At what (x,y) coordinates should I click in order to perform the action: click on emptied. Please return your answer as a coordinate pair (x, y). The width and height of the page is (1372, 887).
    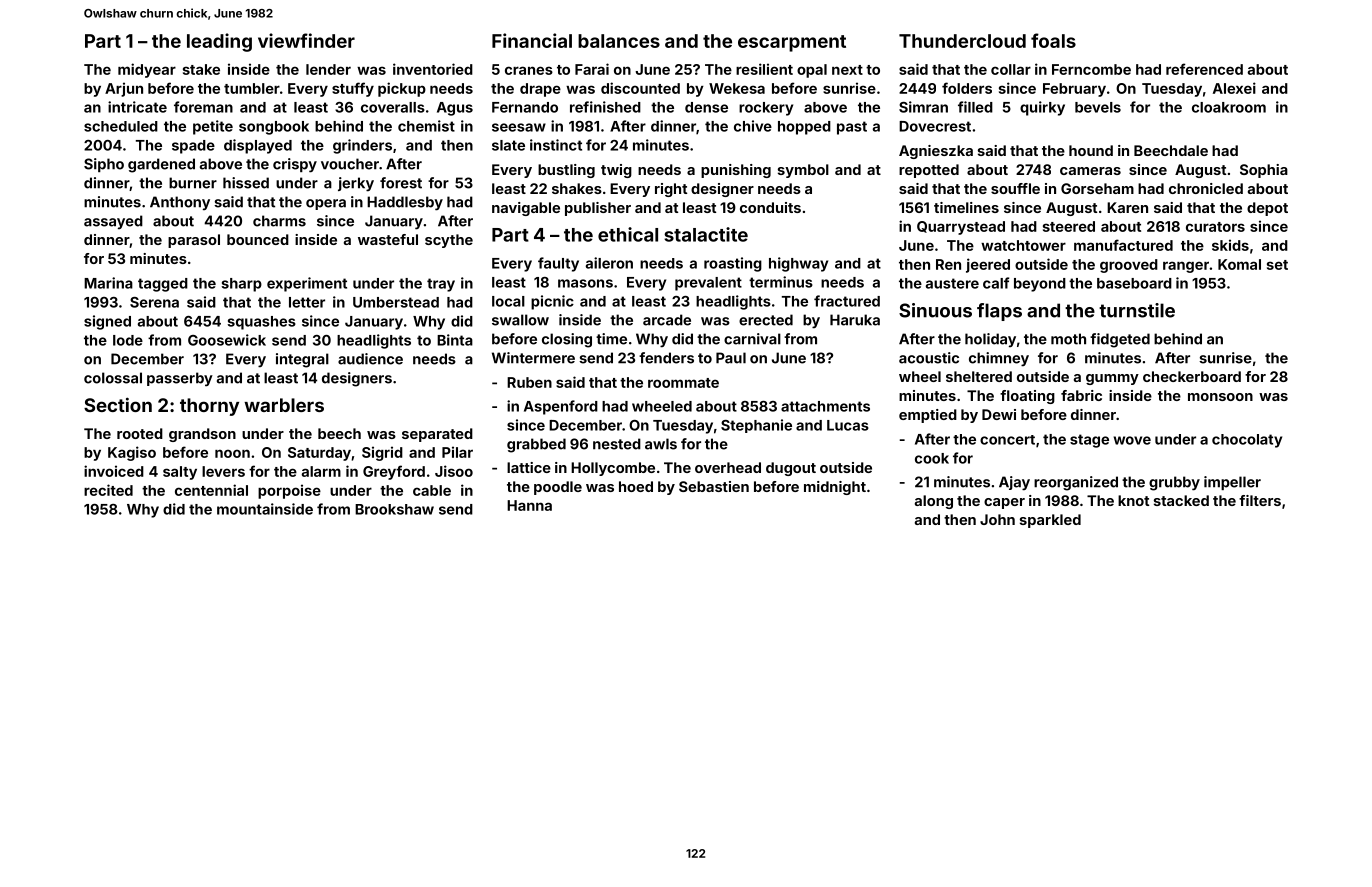
    Looking at the image, I should click on (928, 416).
